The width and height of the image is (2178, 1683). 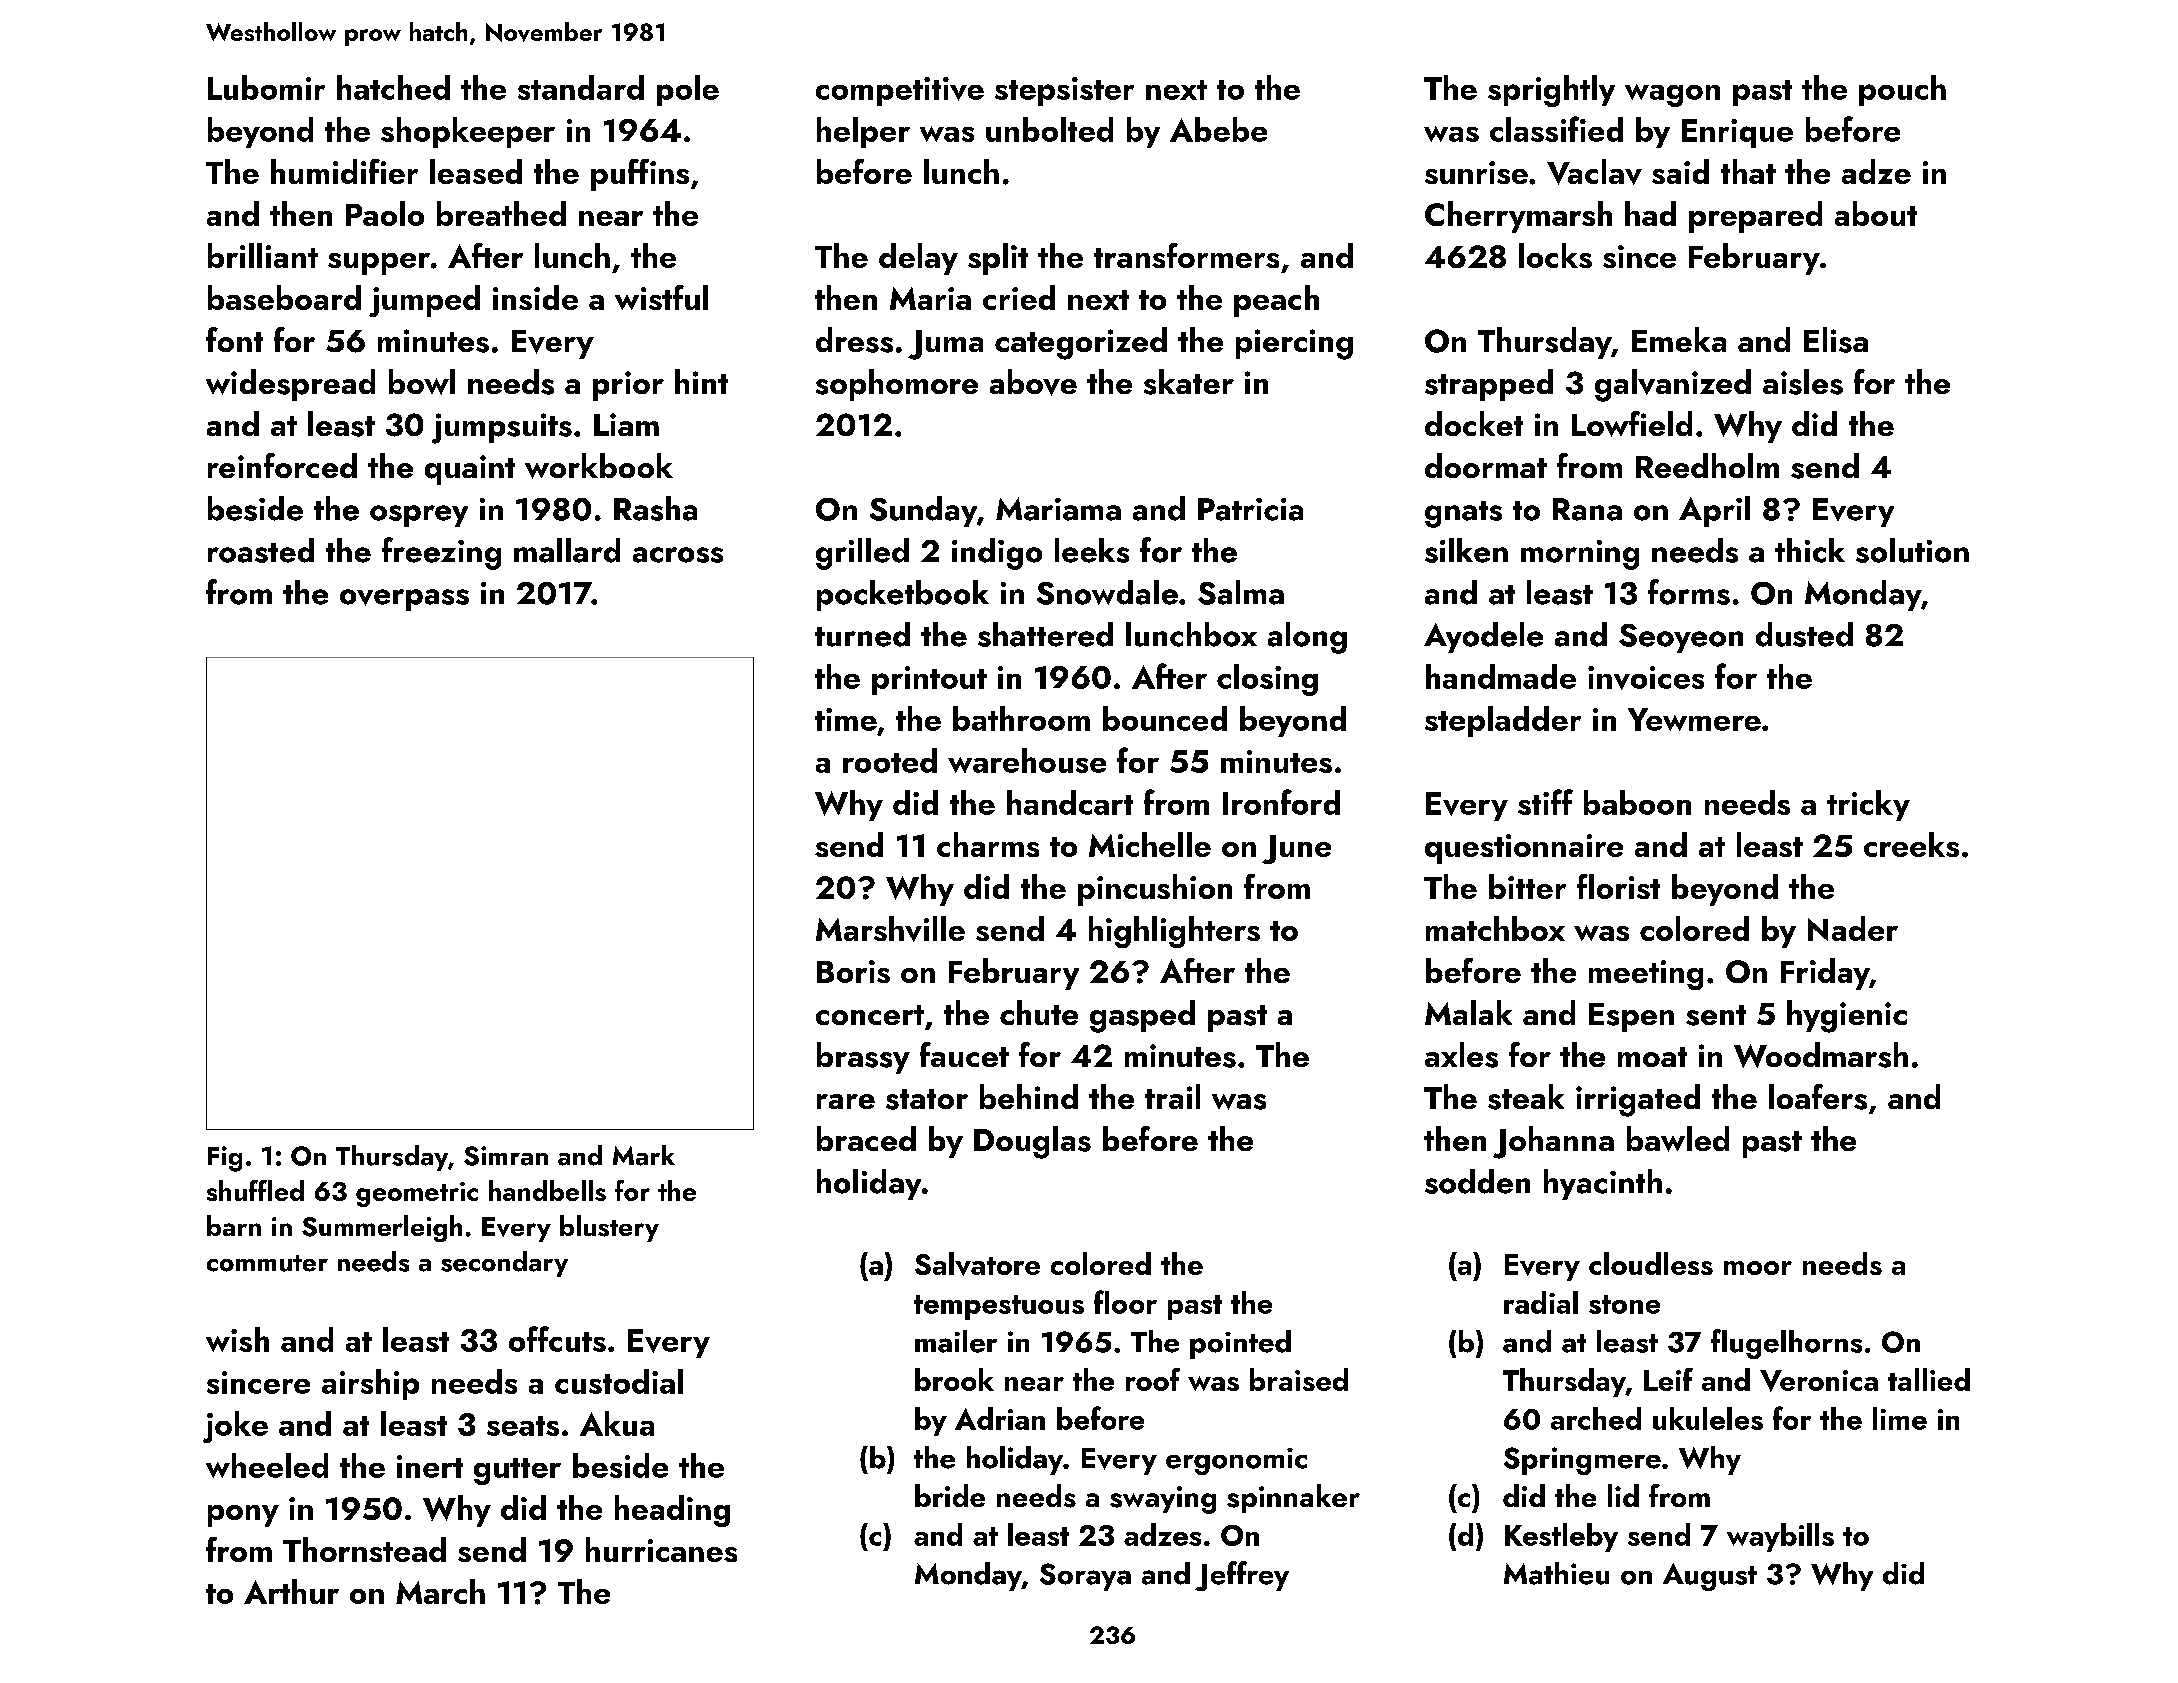 I want to click on hygienic, so click(x=1847, y=1016).
